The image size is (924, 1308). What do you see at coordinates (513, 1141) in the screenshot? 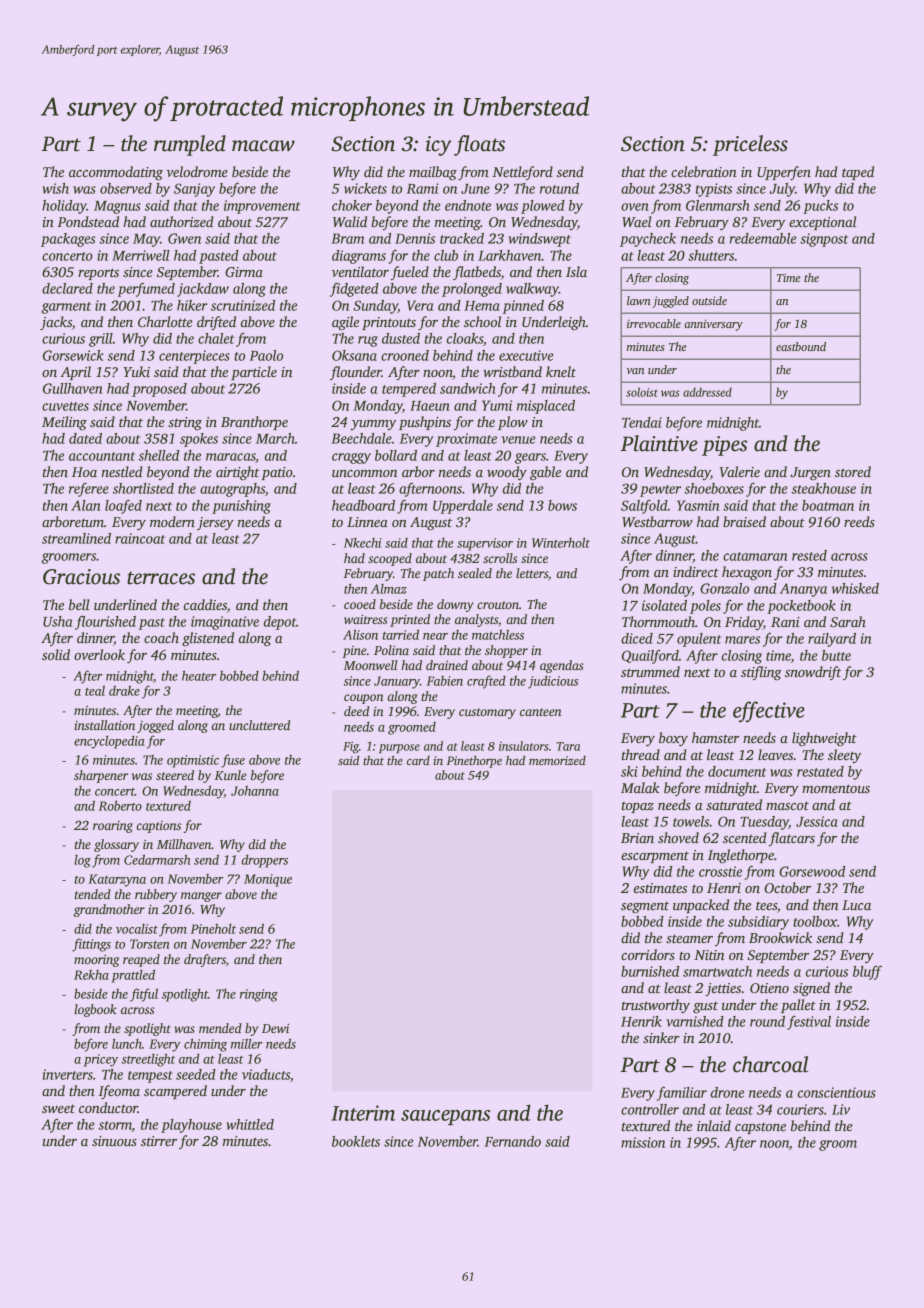
I see `Fernando` at bounding box center [513, 1141].
